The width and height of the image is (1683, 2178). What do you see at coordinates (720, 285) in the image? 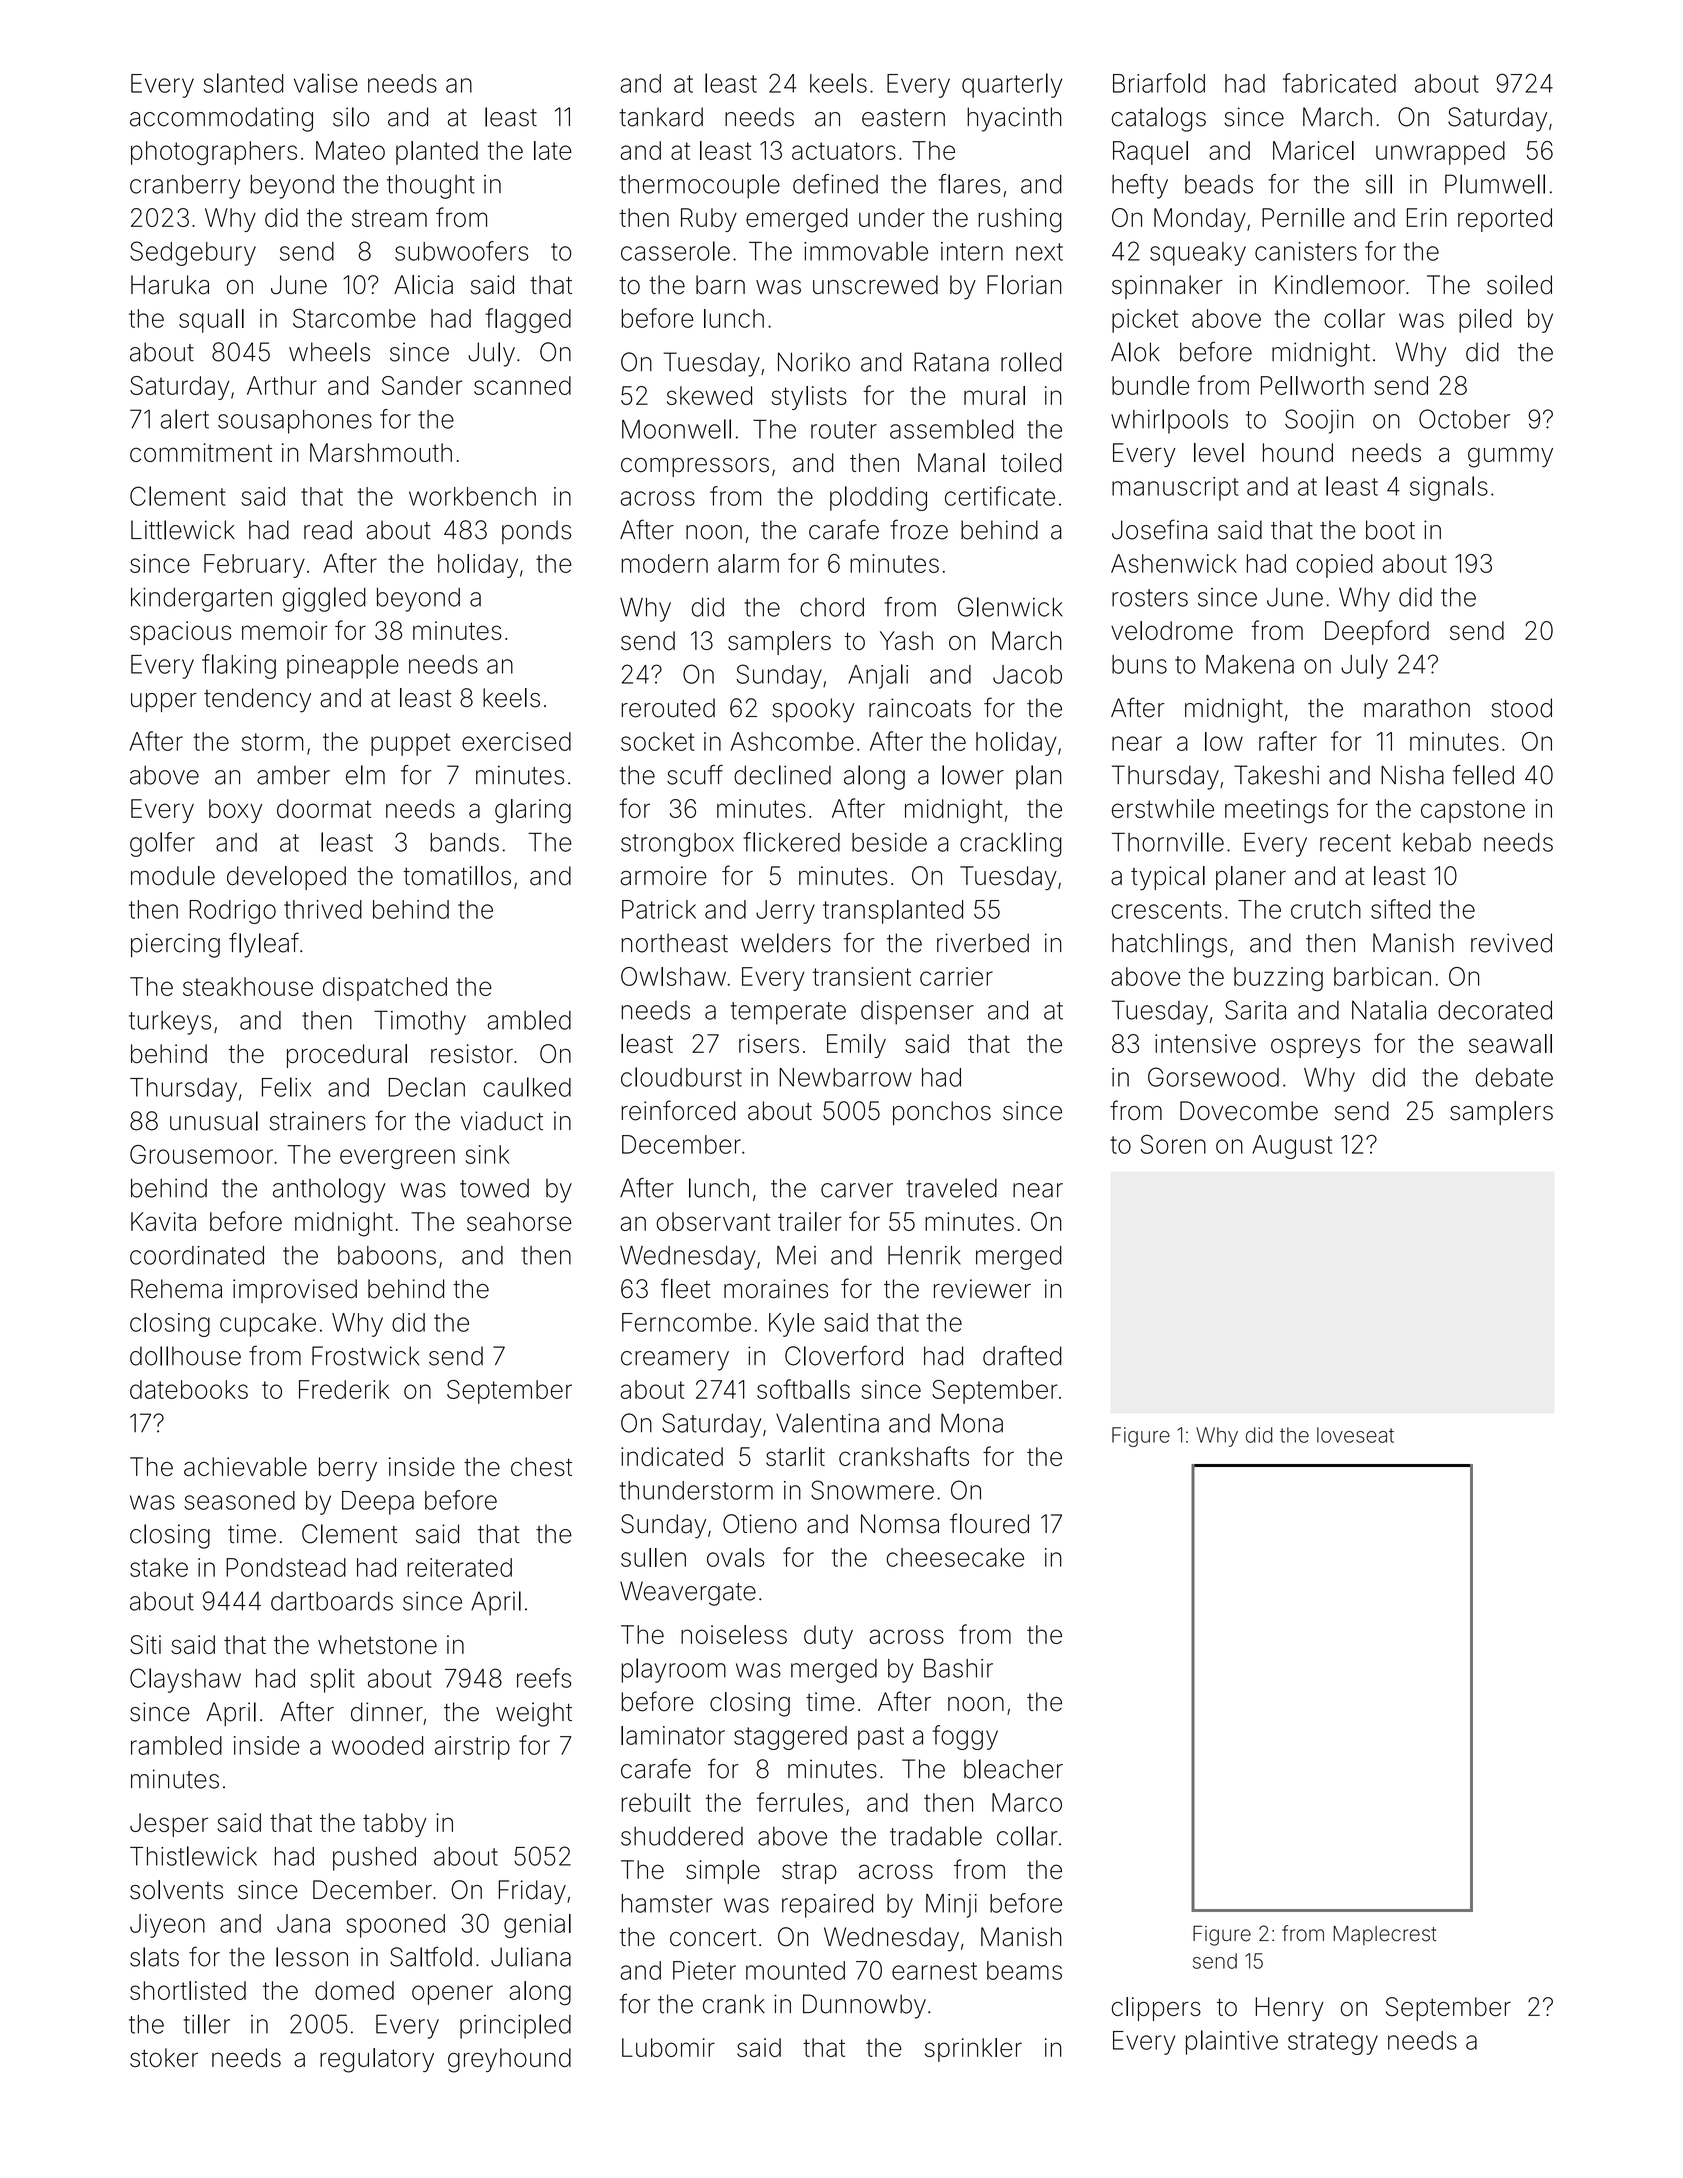
I see `barn` at bounding box center [720, 285].
